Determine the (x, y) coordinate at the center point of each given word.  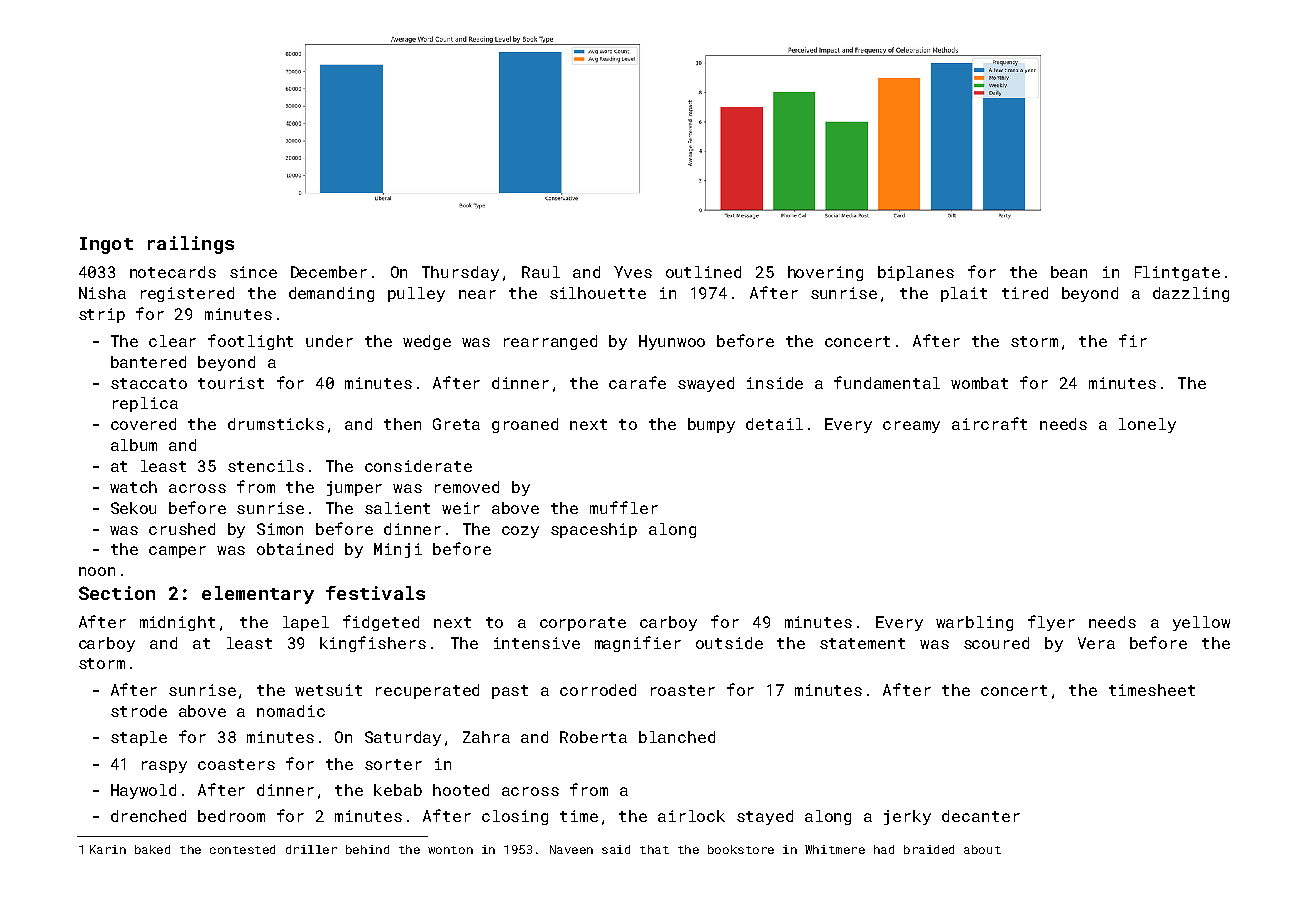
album (134, 445)
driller (311, 849)
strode (139, 711)
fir (1133, 340)
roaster (683, 690)
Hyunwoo (672, 342)
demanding (331, 294)
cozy (520, 532)
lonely (1147, 425)
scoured (996, 643)
